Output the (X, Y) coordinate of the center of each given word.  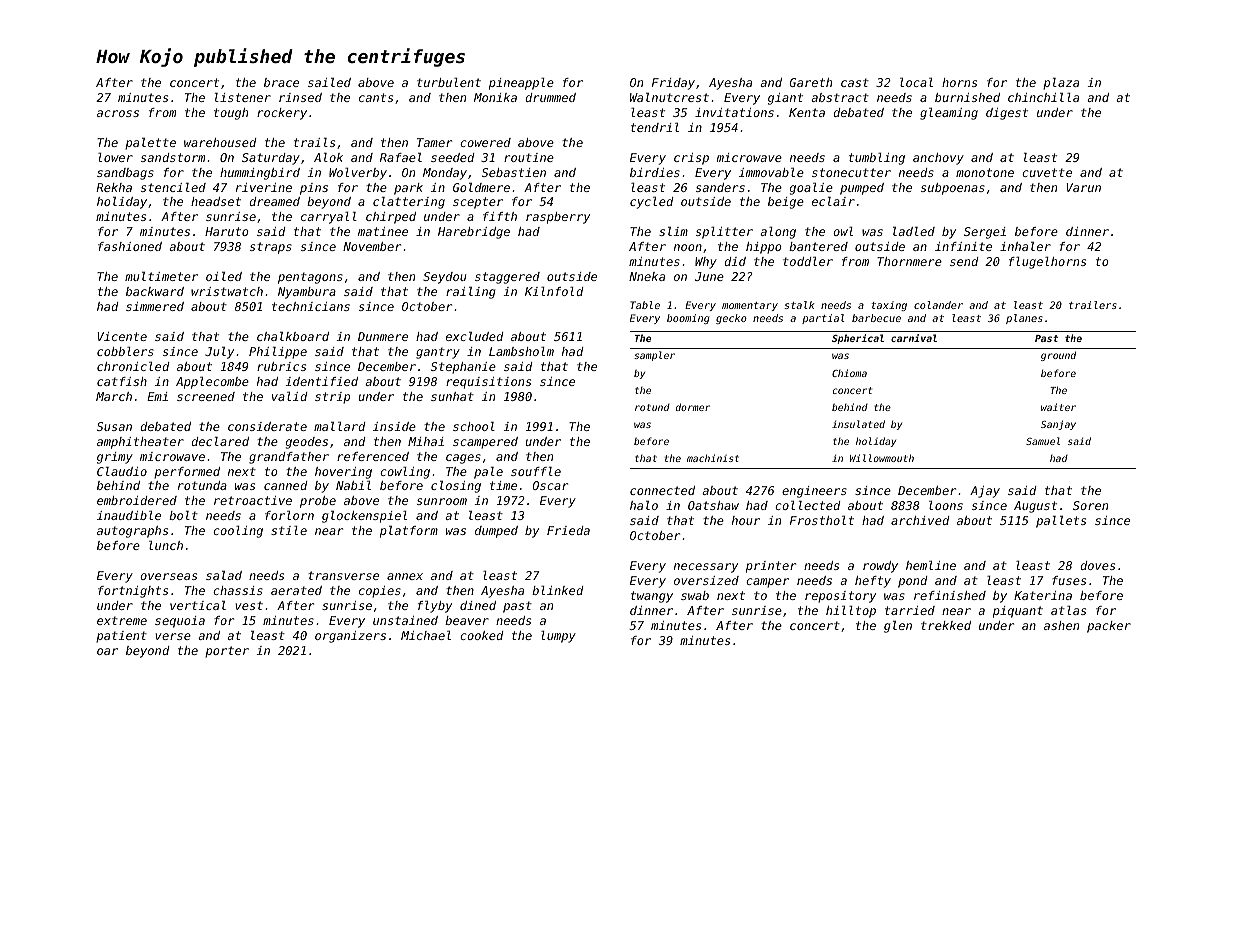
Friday (673, 84)
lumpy (558, 637)
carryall (329, 218)
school (474, 426)
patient (121, 637)
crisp (691, 159)
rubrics (281, 366)
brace (281, 82)
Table (645, 305)
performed (187, 473)
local (916, 82)
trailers (1093, 305)
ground (1058, 356)
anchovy (938, 159)
